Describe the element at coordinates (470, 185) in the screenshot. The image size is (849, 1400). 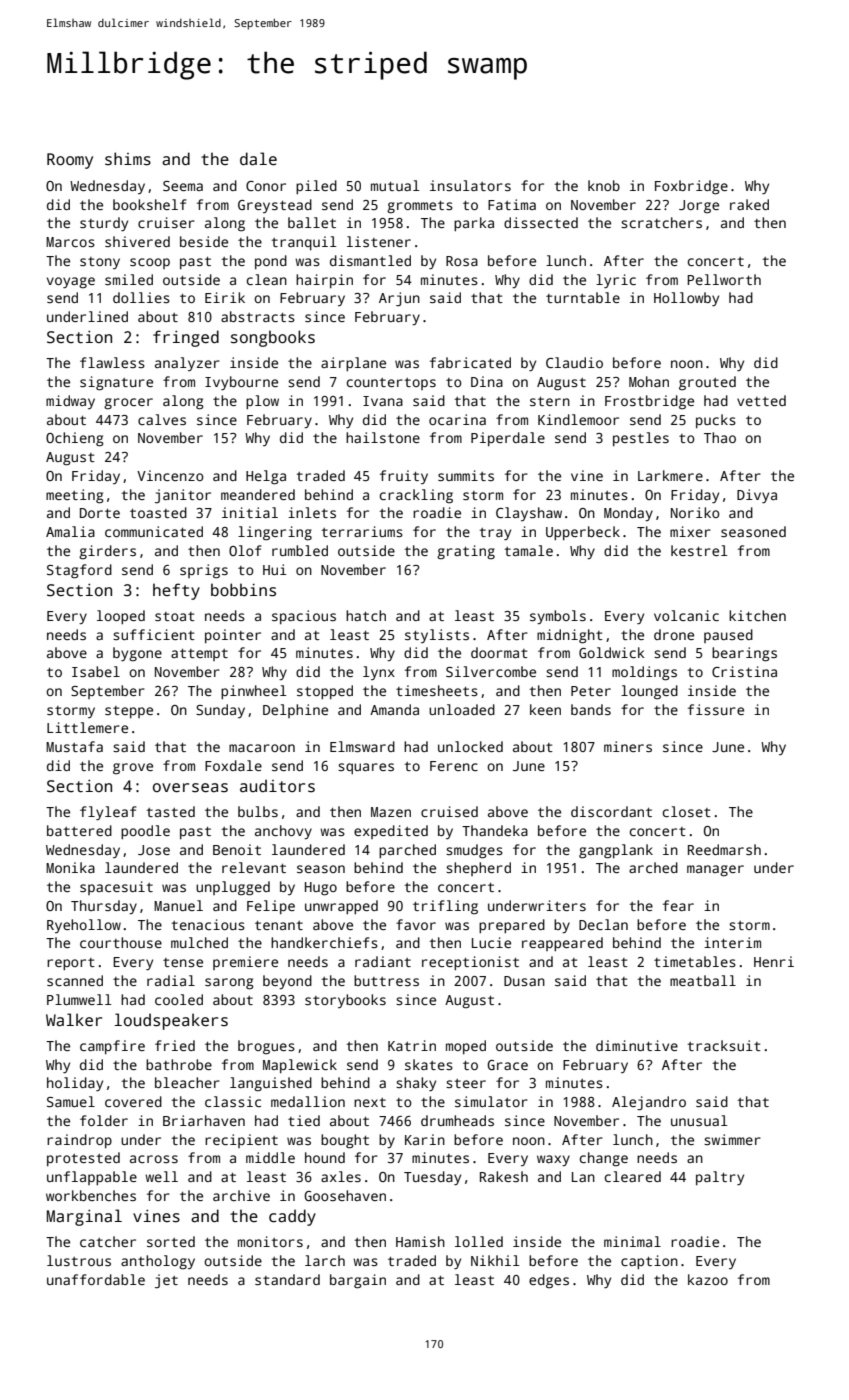
I see `insulators` at that location.
